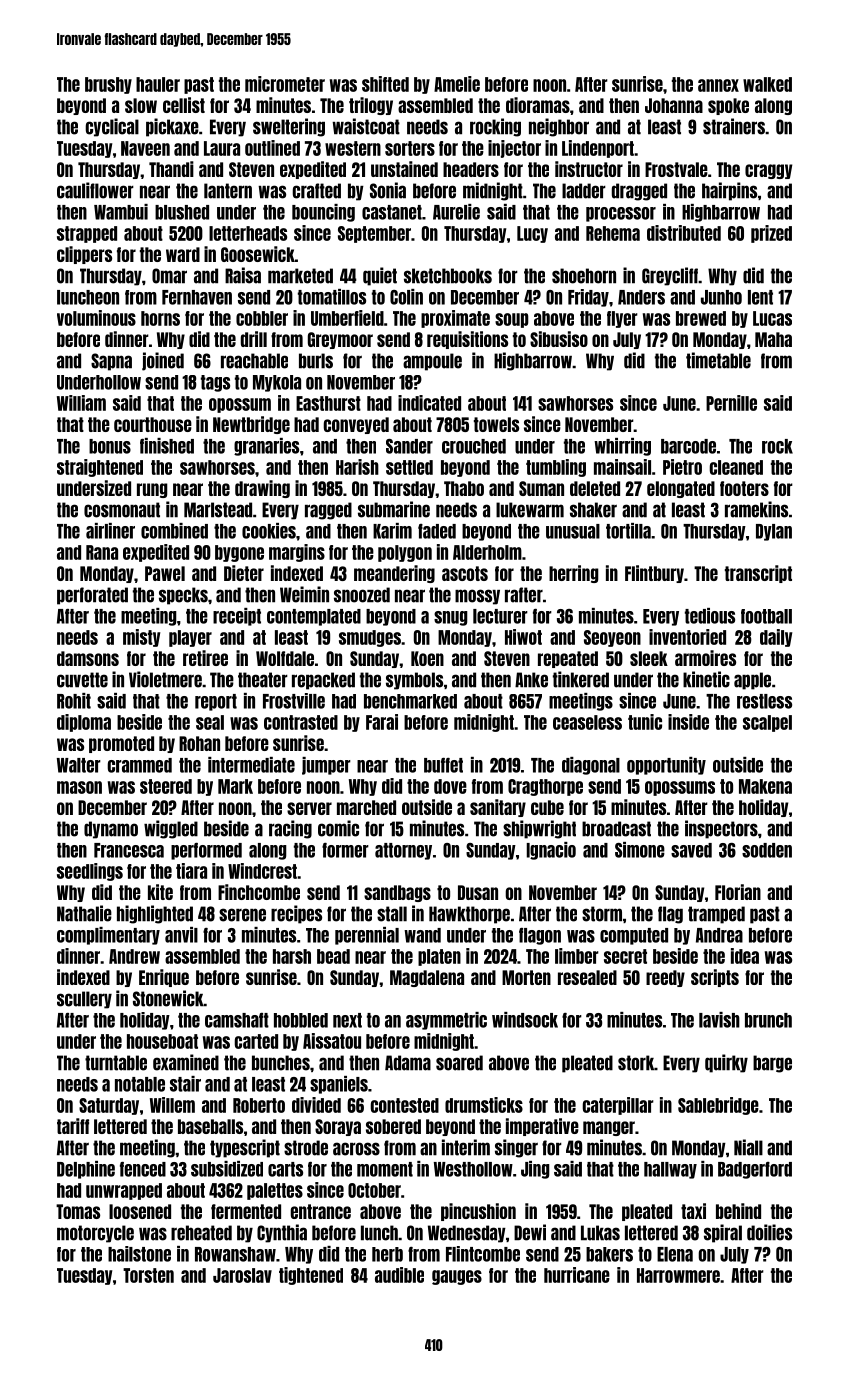 The height and width of the image is (1400, 849). Describe the element at coordinates (771, 234) in the image. I see `prized` at that location.
